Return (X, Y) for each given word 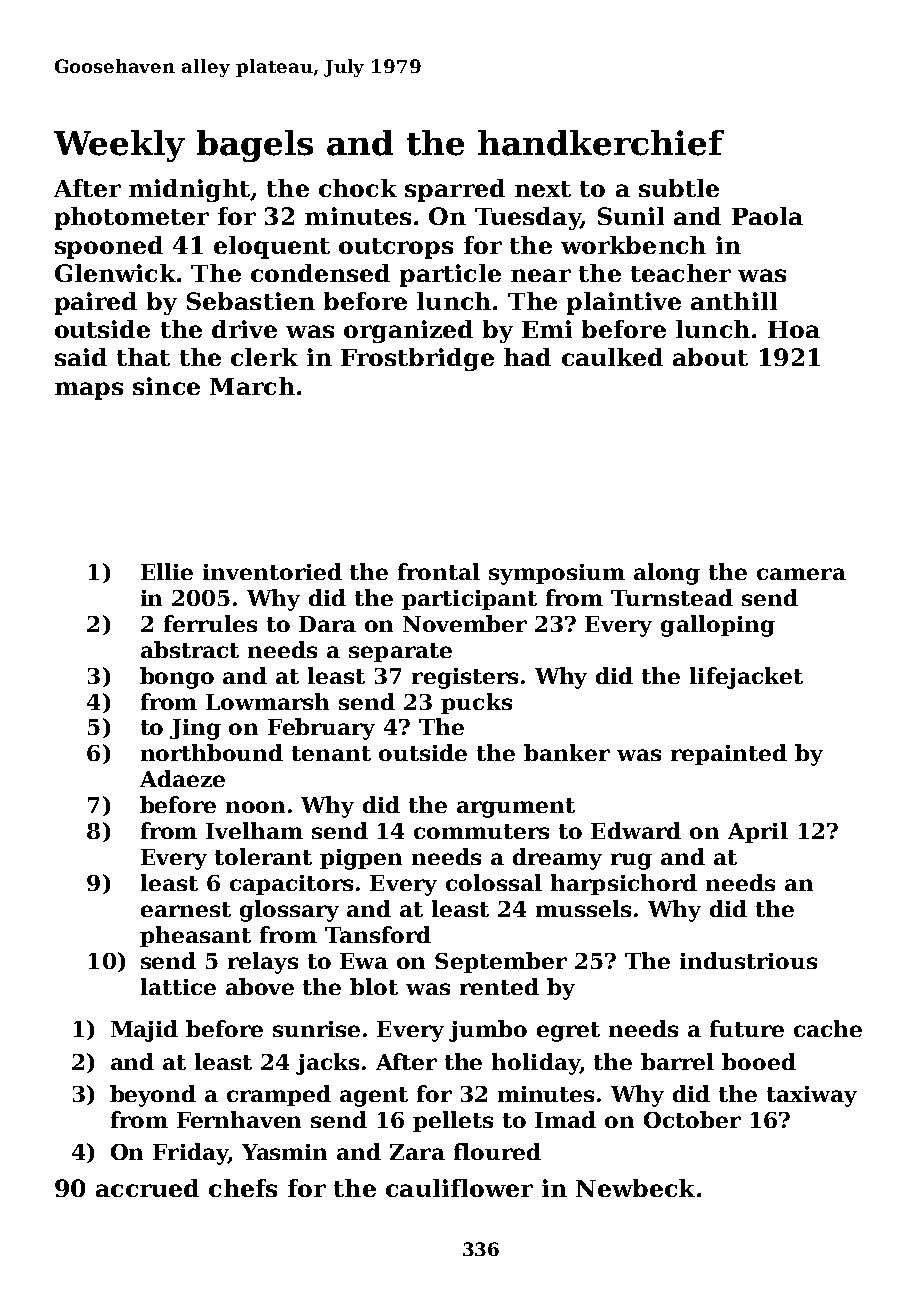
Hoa (794, 329)
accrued (147, 1188)
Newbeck (635, 1188)
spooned (109, 247)
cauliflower (459, 1188)
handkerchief (601, 143)
